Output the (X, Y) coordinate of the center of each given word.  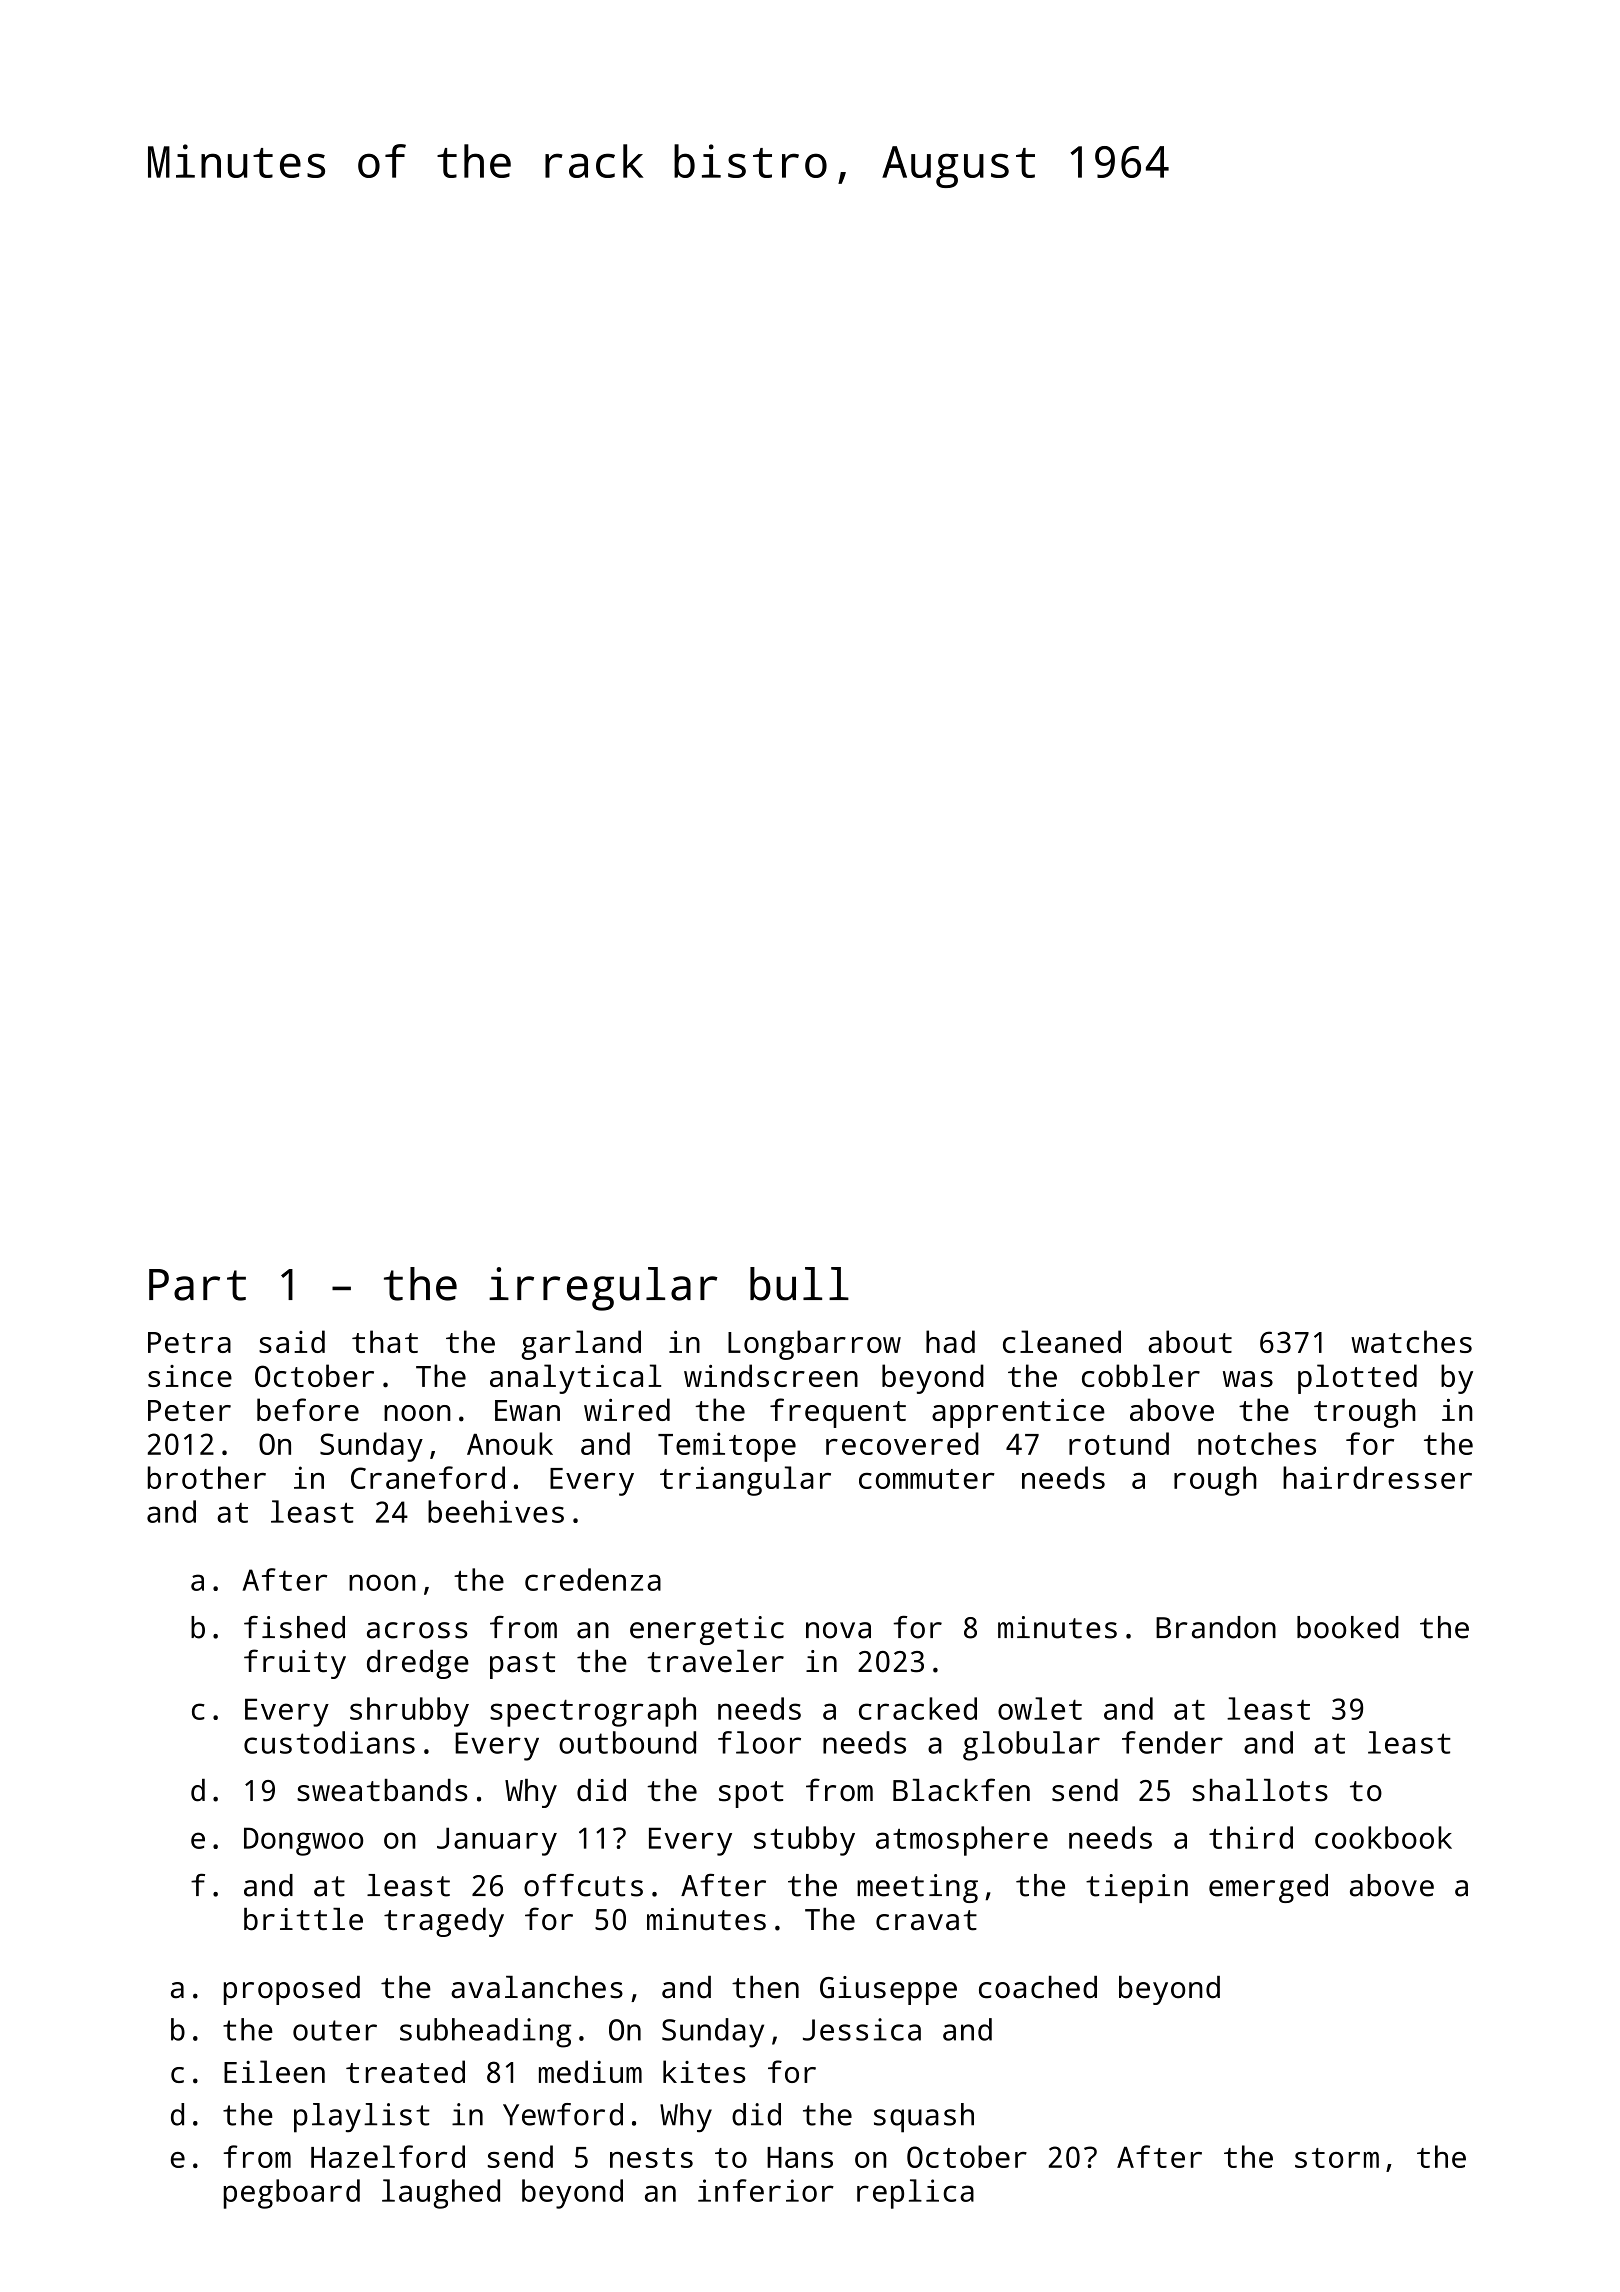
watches (1411, 1341)
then (765, 1987)
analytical (575, 1379)
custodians (329, 1742)
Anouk (510, 1443)
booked (1348, 1627)
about (1190, 1341)
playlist (362, 2118)
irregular (603, 1289)
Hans (800, 2157)
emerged (1268, 1888)
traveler (715, 1661)
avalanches (537, 1987)
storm (1337, 2158)
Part (197, 1285)
